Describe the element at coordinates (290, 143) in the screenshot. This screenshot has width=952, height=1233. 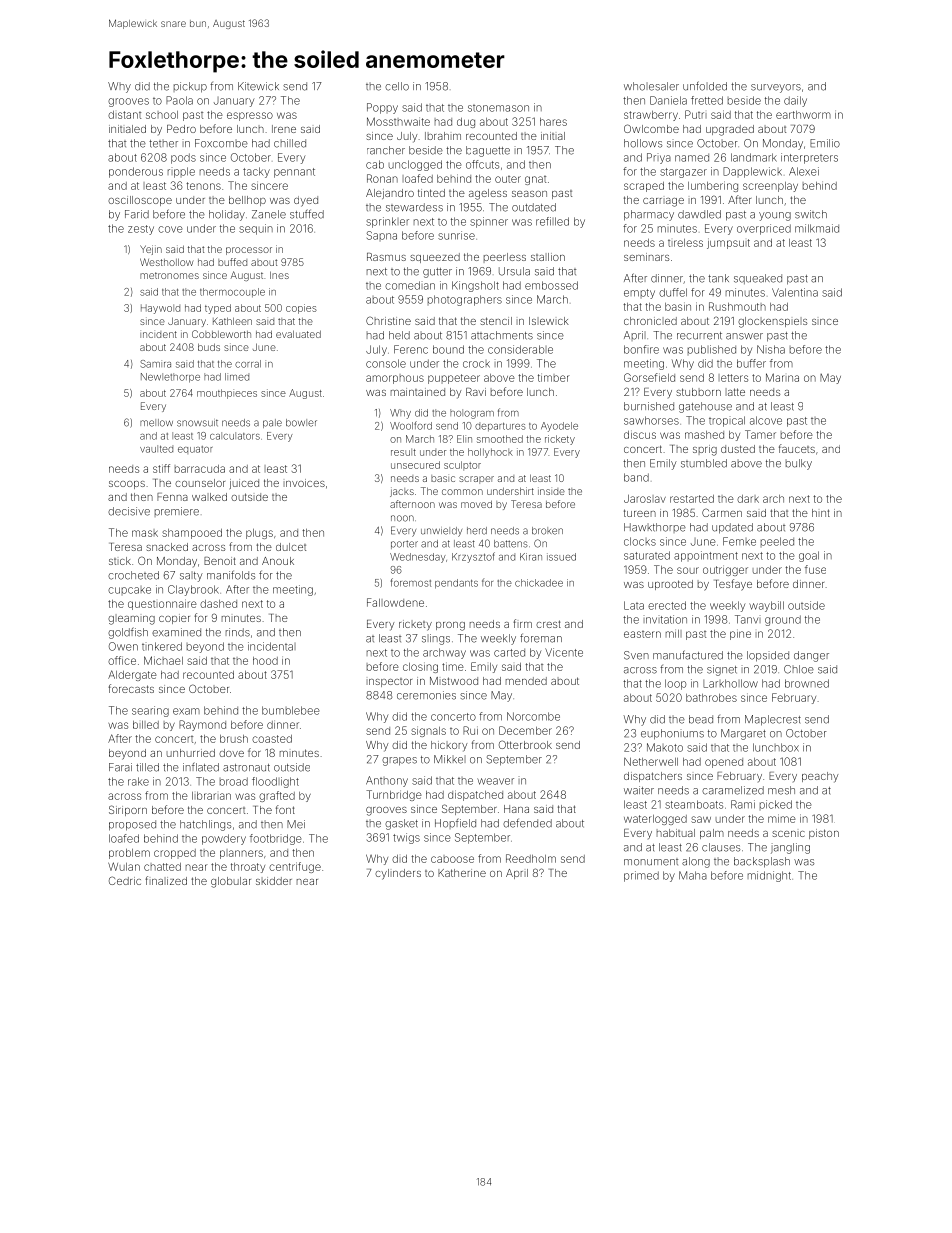
I see `chilled` at that location.
